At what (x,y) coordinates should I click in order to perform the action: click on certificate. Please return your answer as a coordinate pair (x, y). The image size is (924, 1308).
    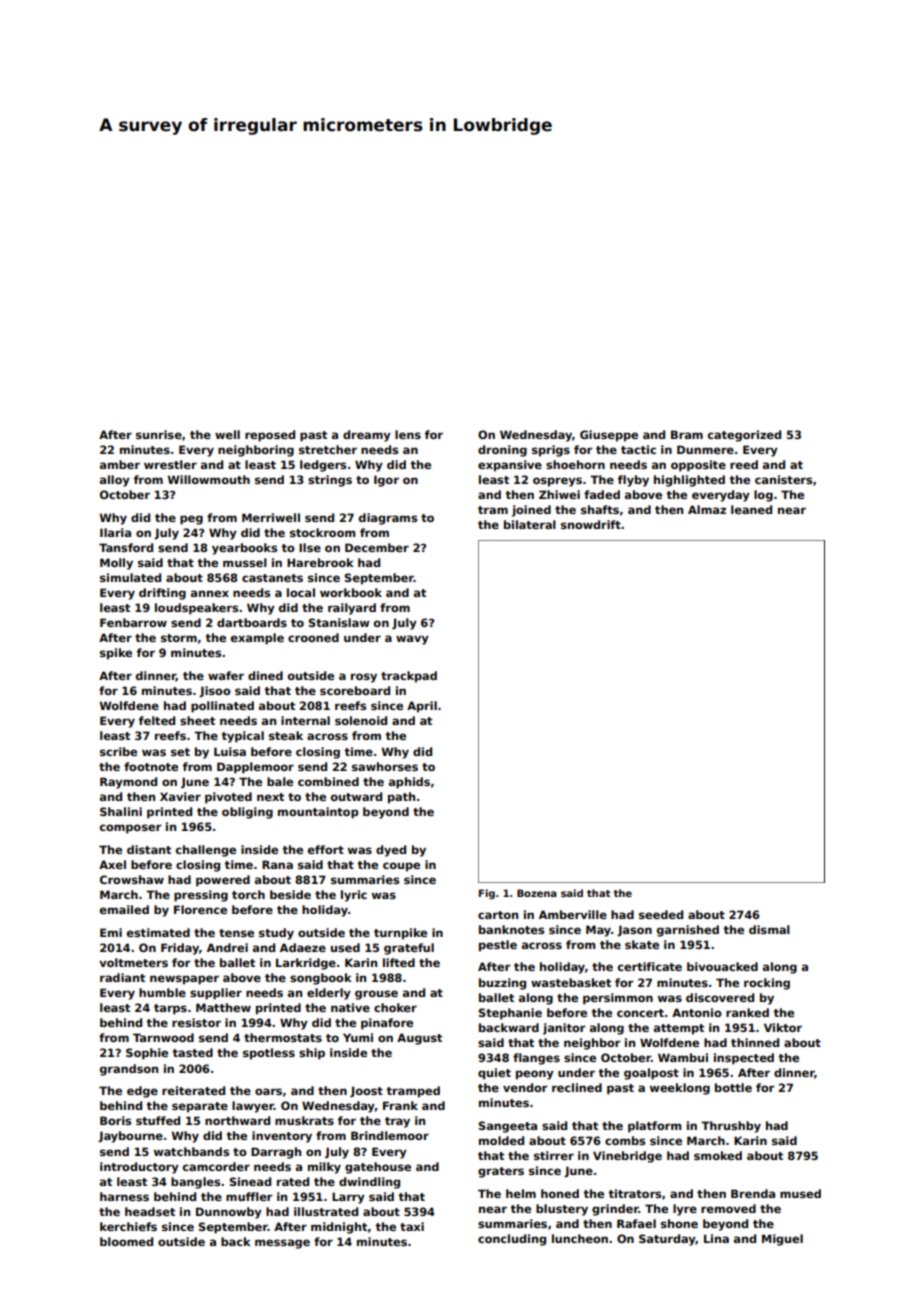
    Looking at the image, I should click on (650, 966).
